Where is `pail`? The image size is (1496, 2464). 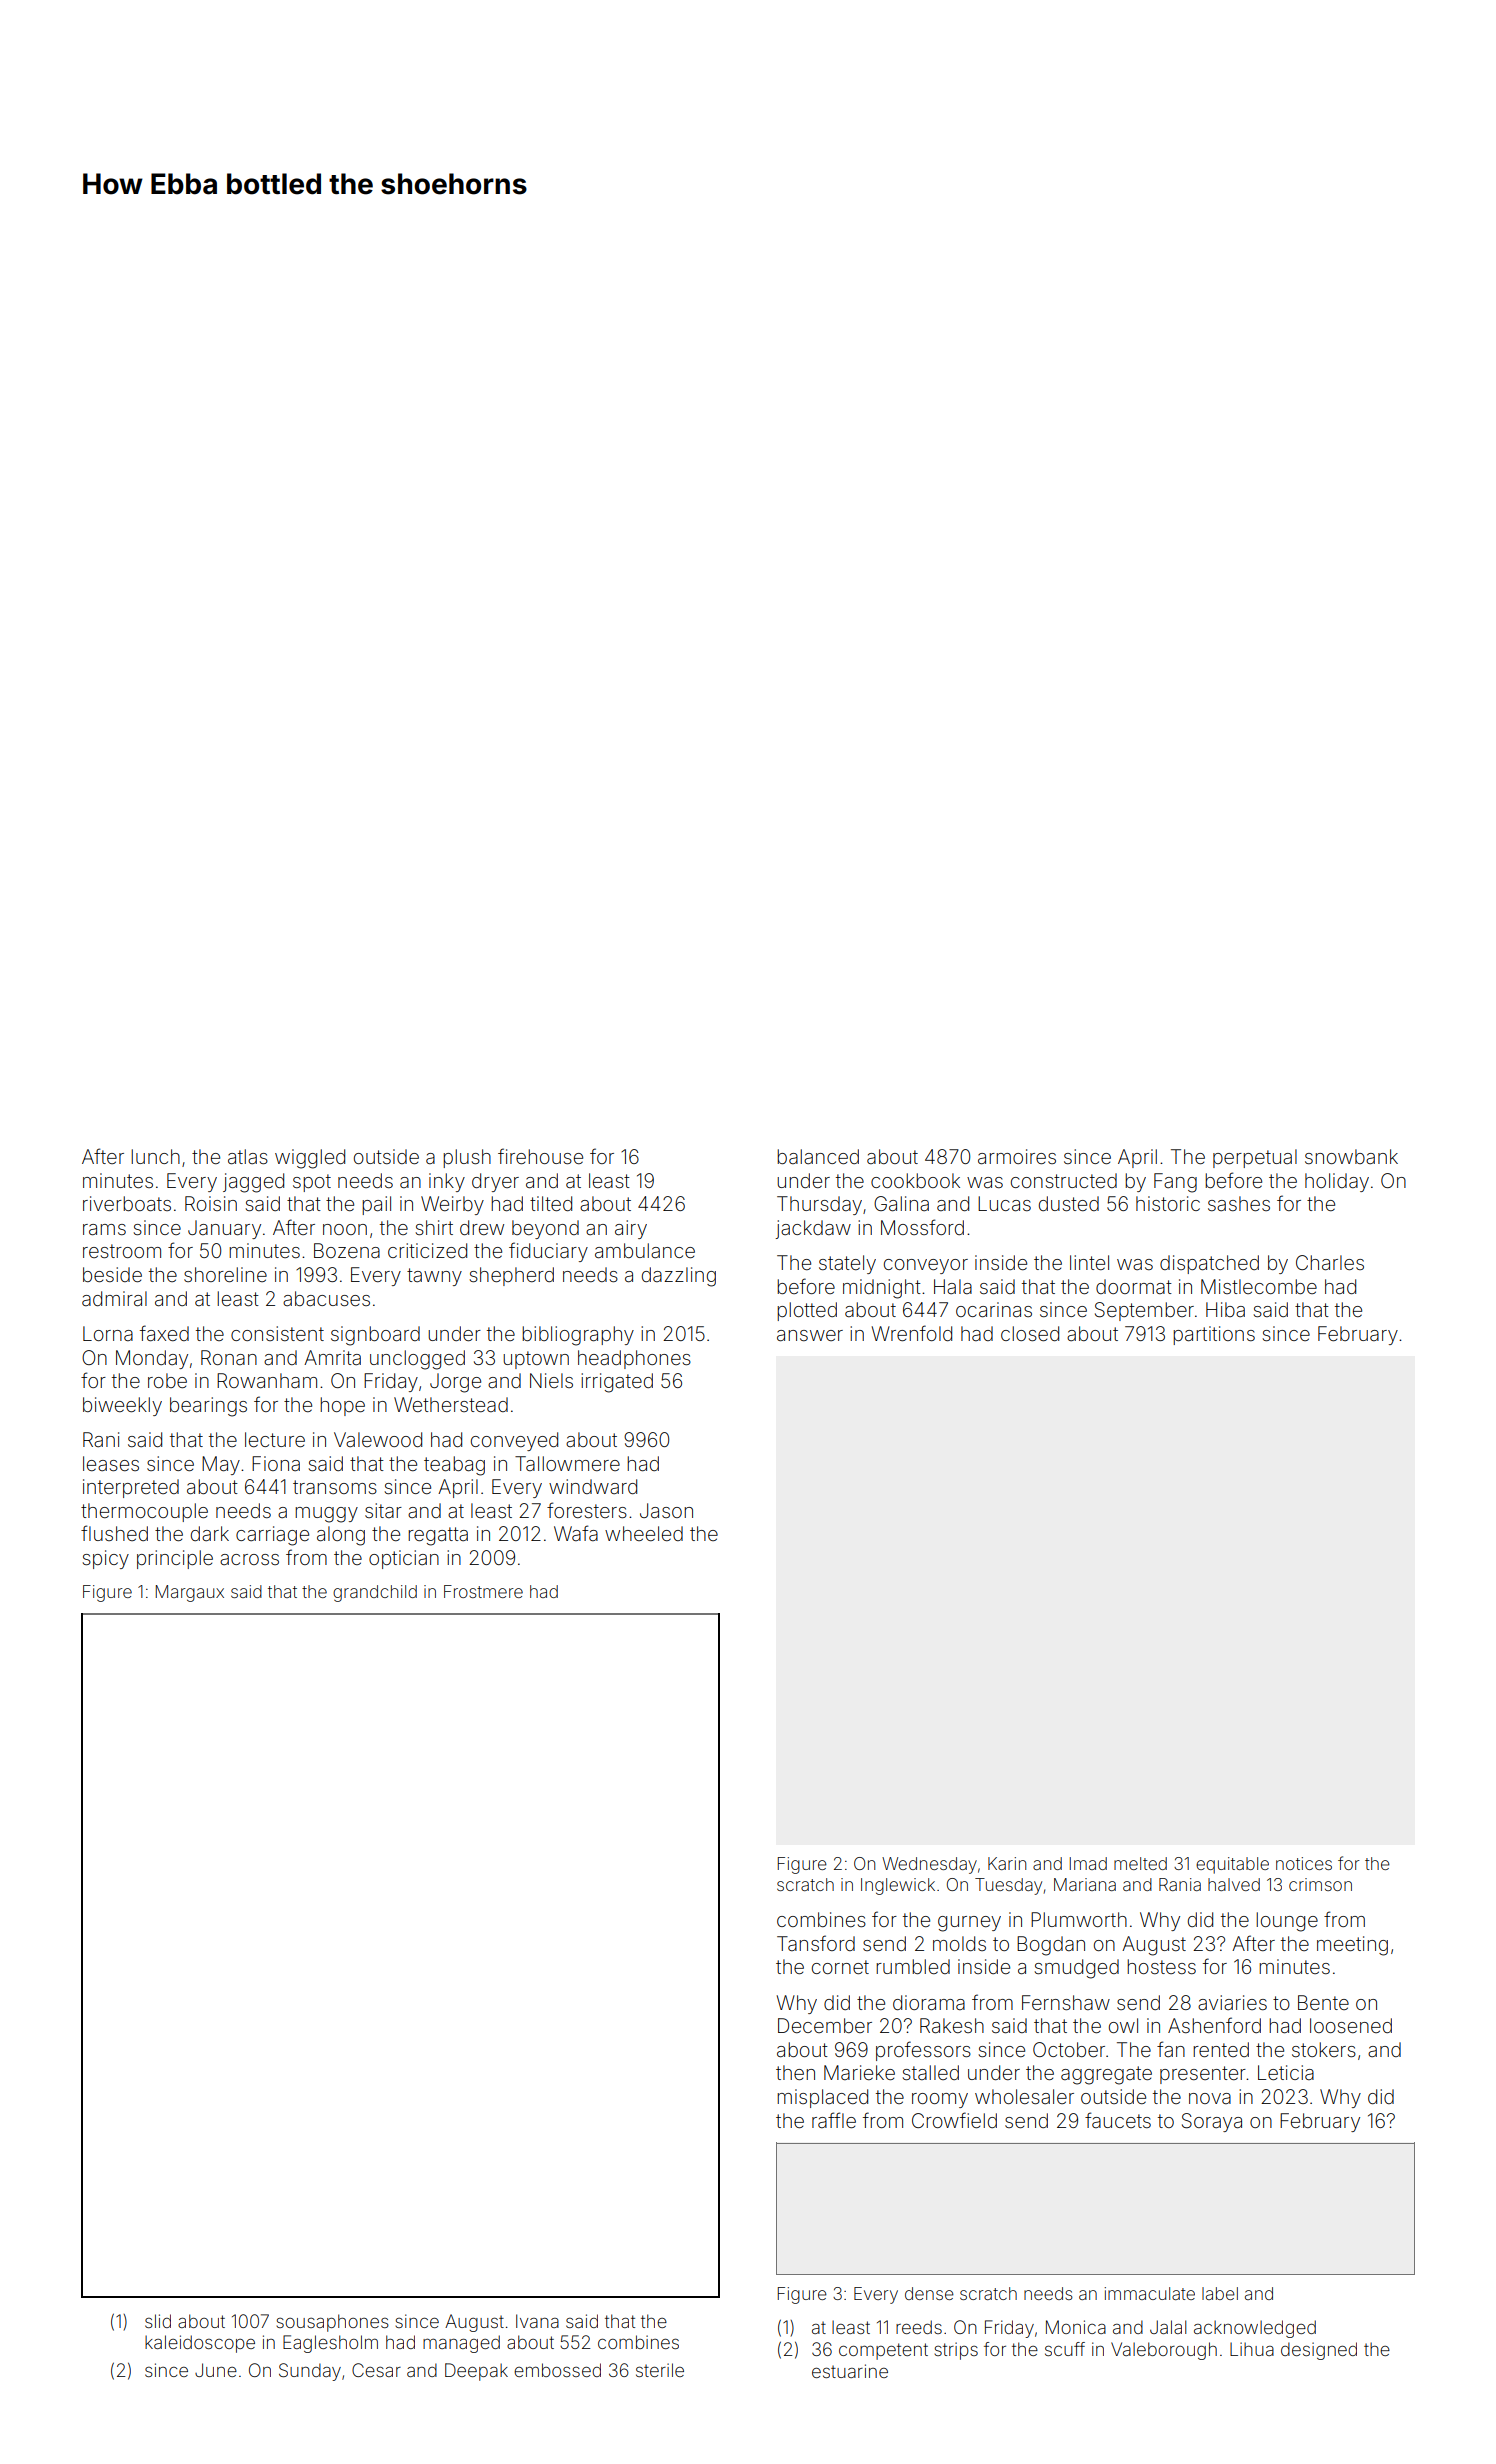 pail is located at coordinates (376, 1205).
